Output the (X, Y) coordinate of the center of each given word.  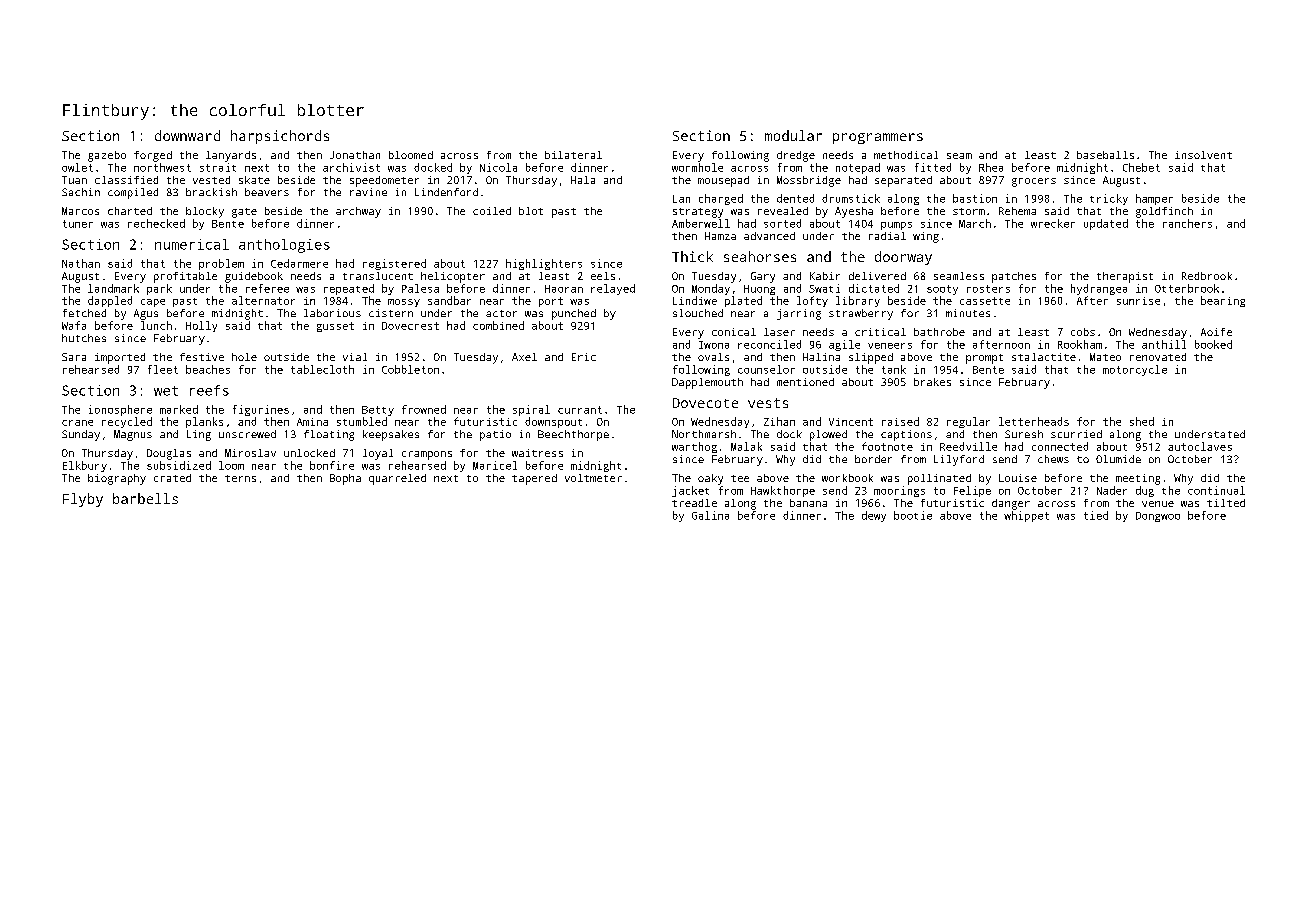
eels (603, 276)
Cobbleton (410, 369)
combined (498, 325)
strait (218, 167)
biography (117, 479)
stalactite (1044, 357)
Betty (378, 411)
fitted (933, 167)
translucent (378, 276)
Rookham (1080, 344)
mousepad (723, 181)
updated (1106, 224)
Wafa (74, 325)
